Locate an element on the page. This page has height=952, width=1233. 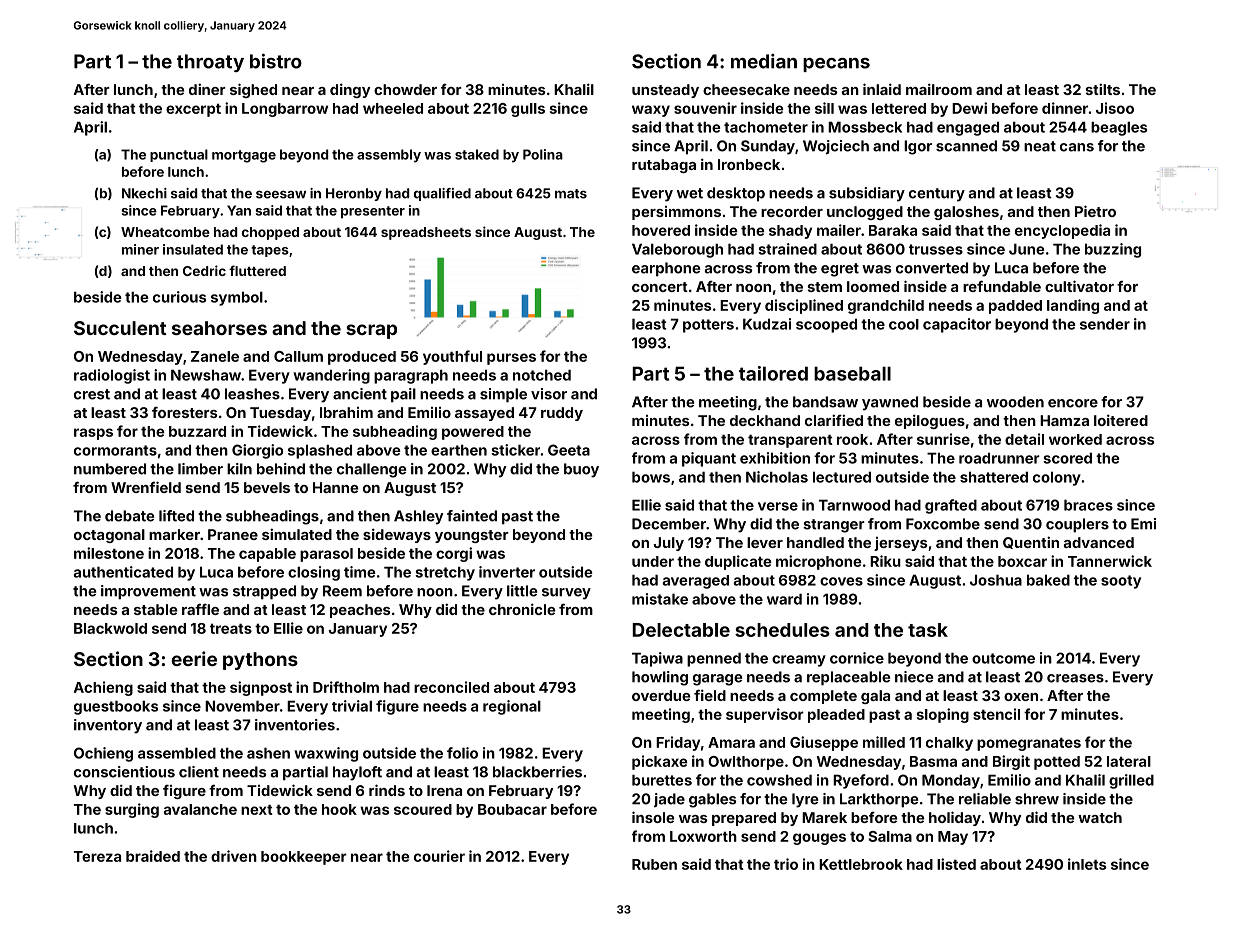
chalky is located at coordinates (949, 744).
